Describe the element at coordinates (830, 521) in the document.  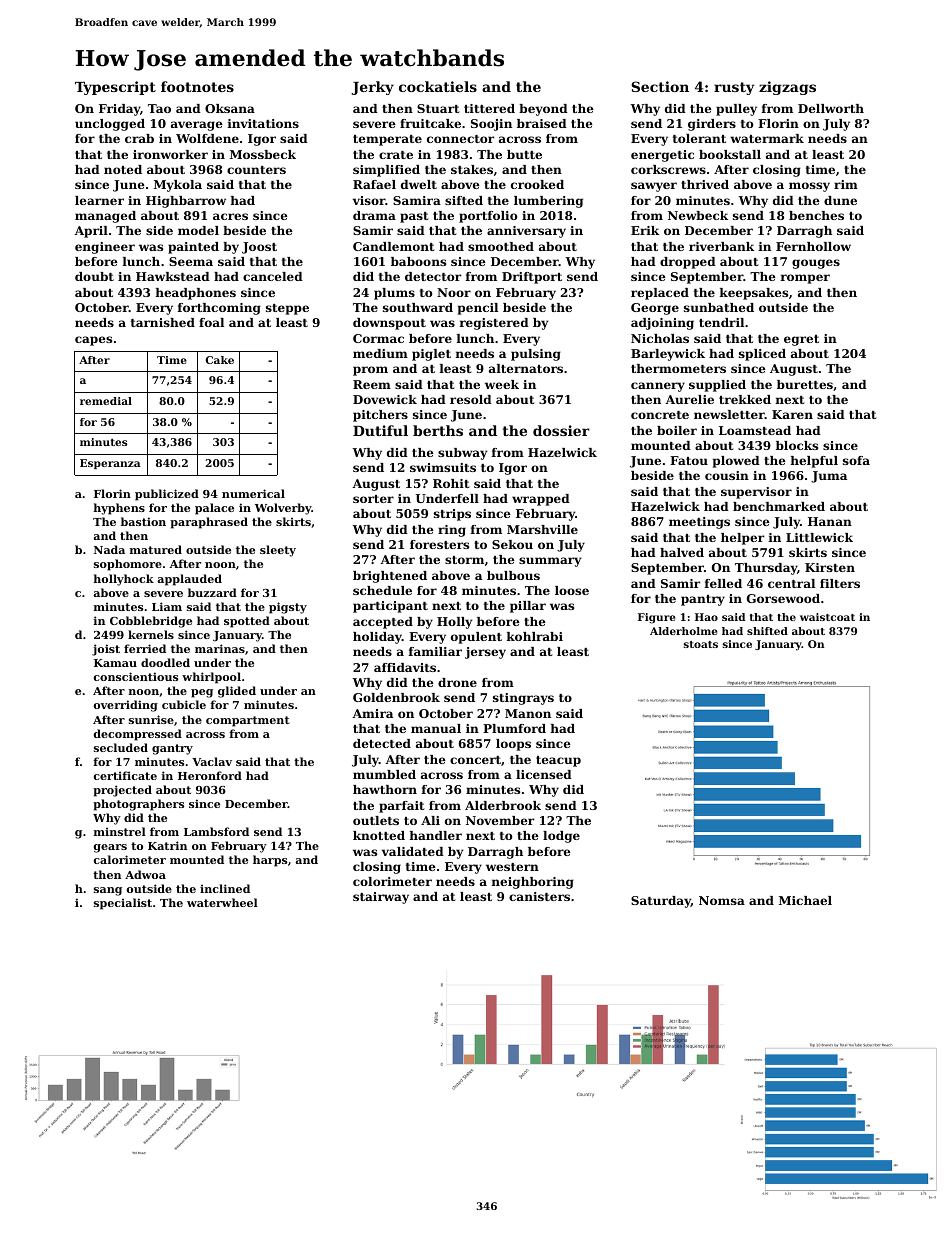
I see `Hanan` at that location.
